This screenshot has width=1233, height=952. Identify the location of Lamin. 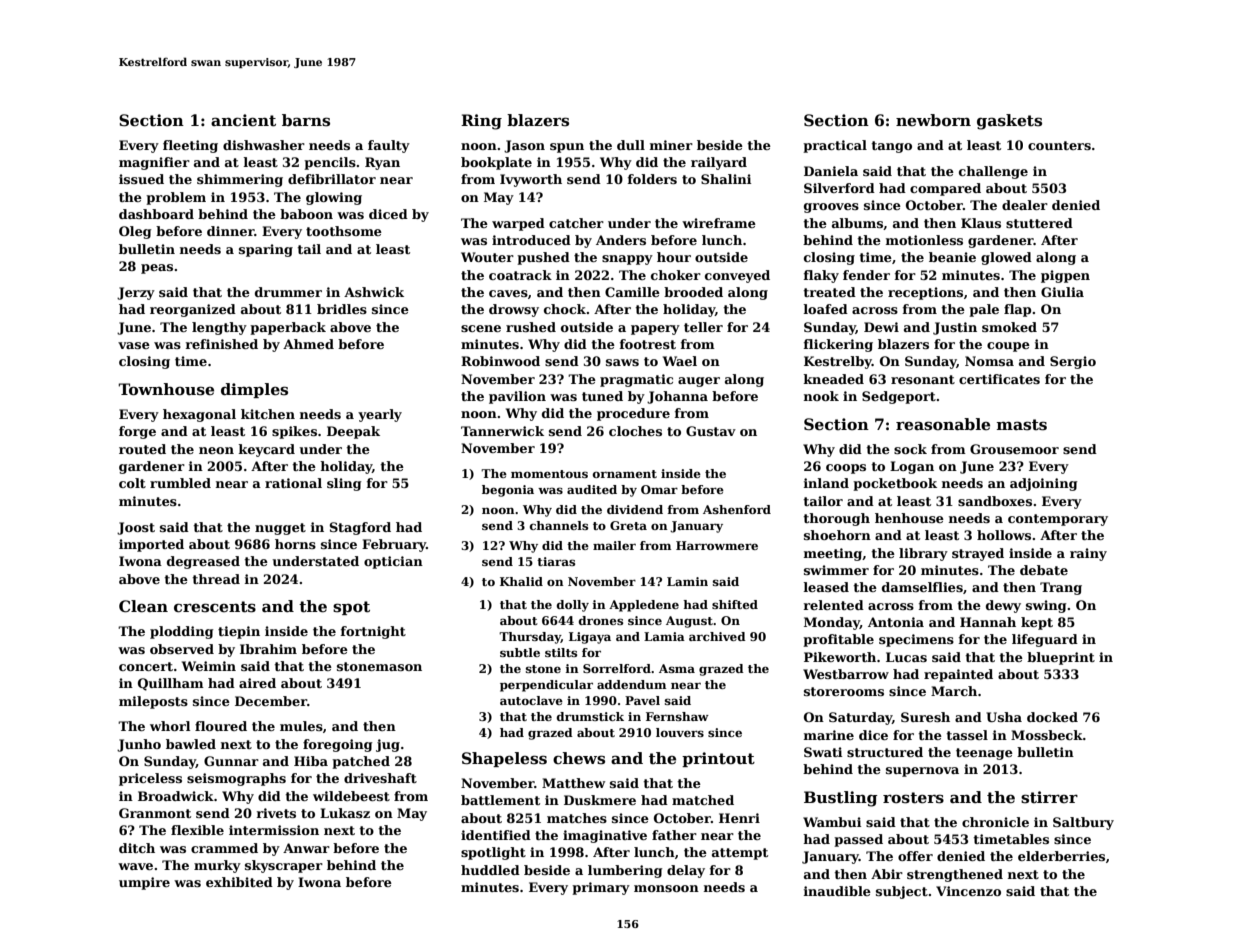
(687, 581).
